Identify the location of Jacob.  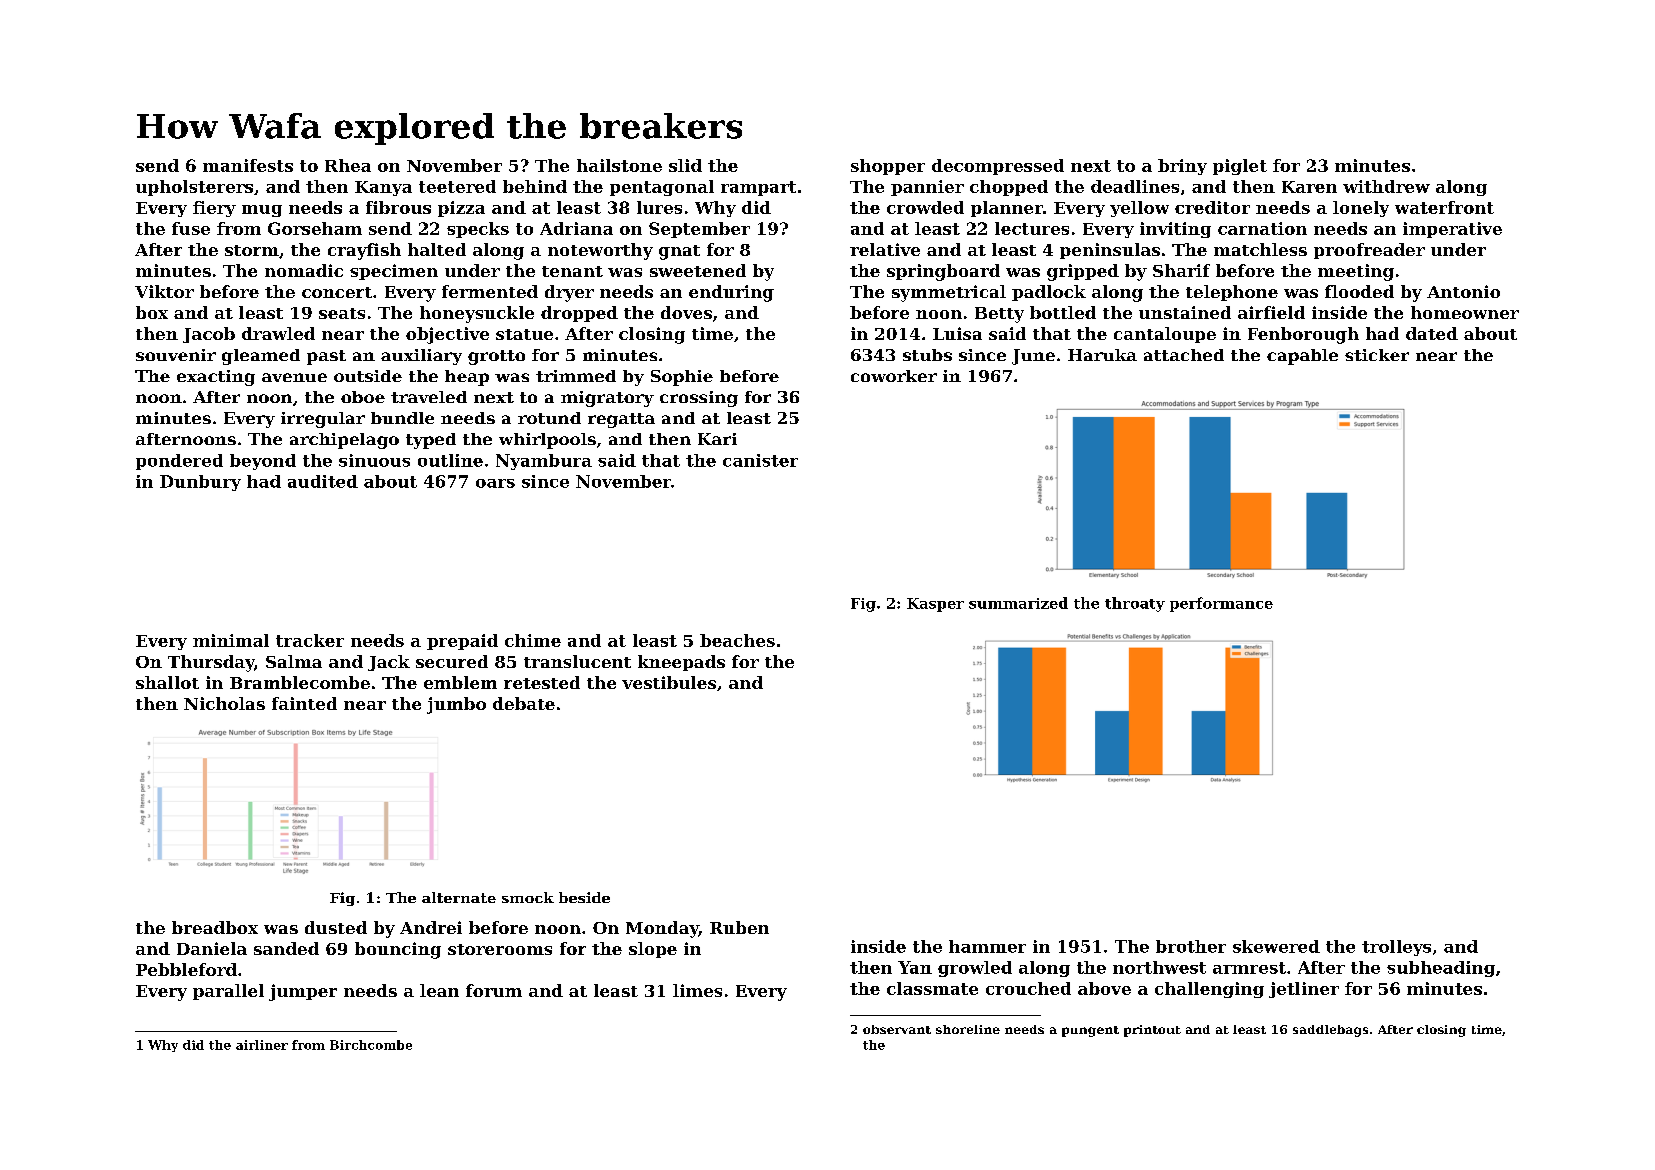
(209, 335).
